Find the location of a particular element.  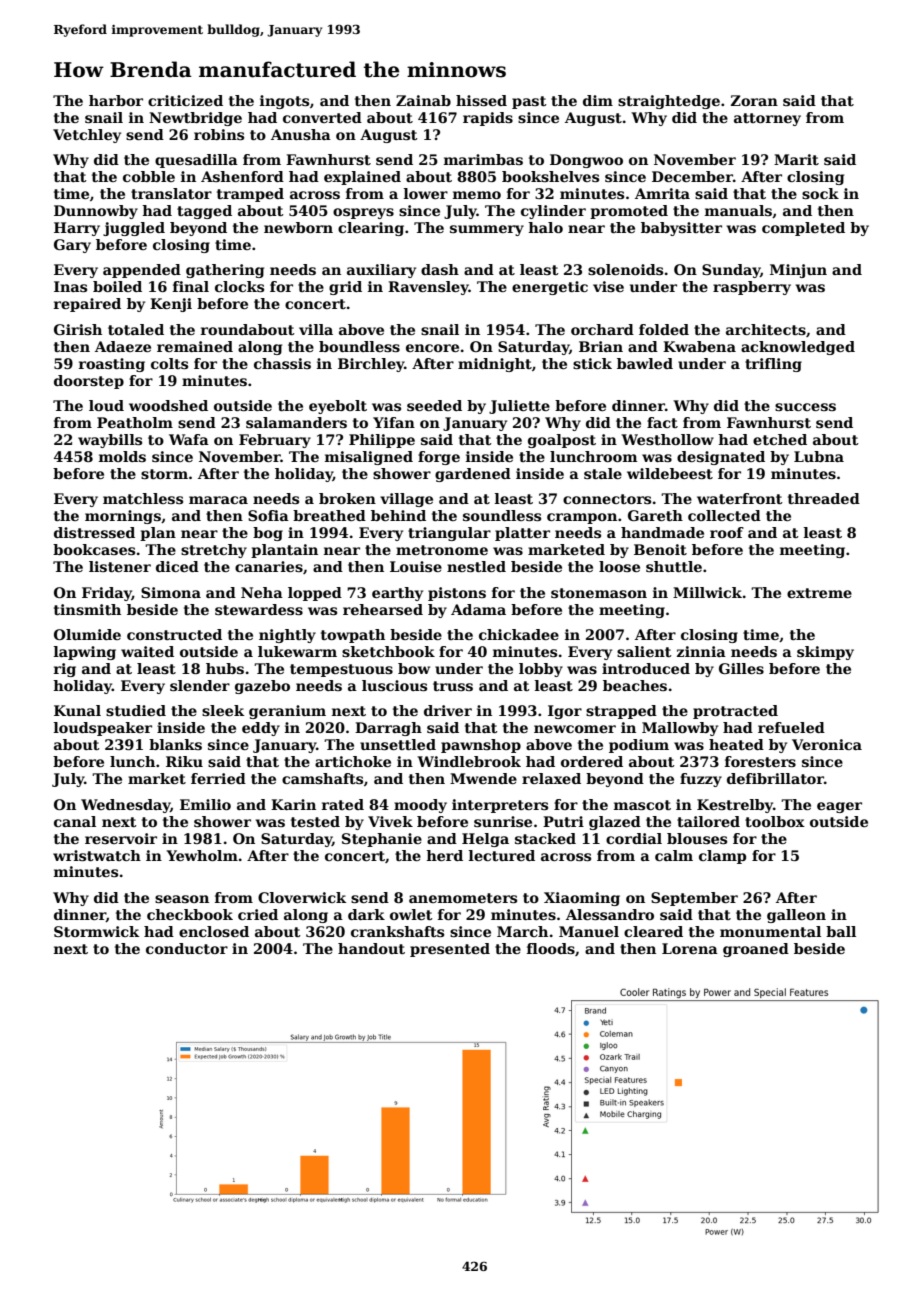

Vetchley is located at coordinates (87, 136).
